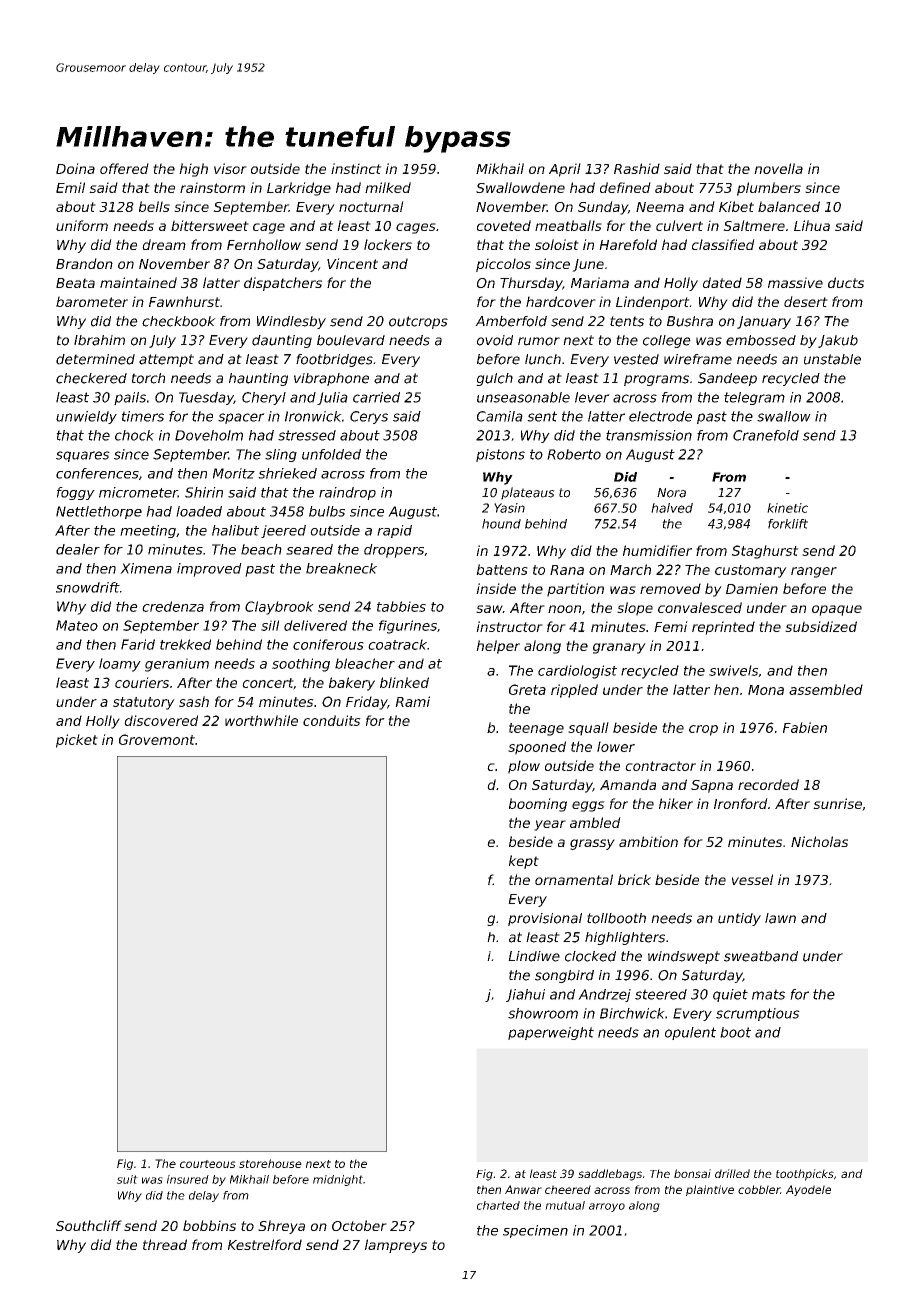  I want to click on teenage, so click(536, 729).
